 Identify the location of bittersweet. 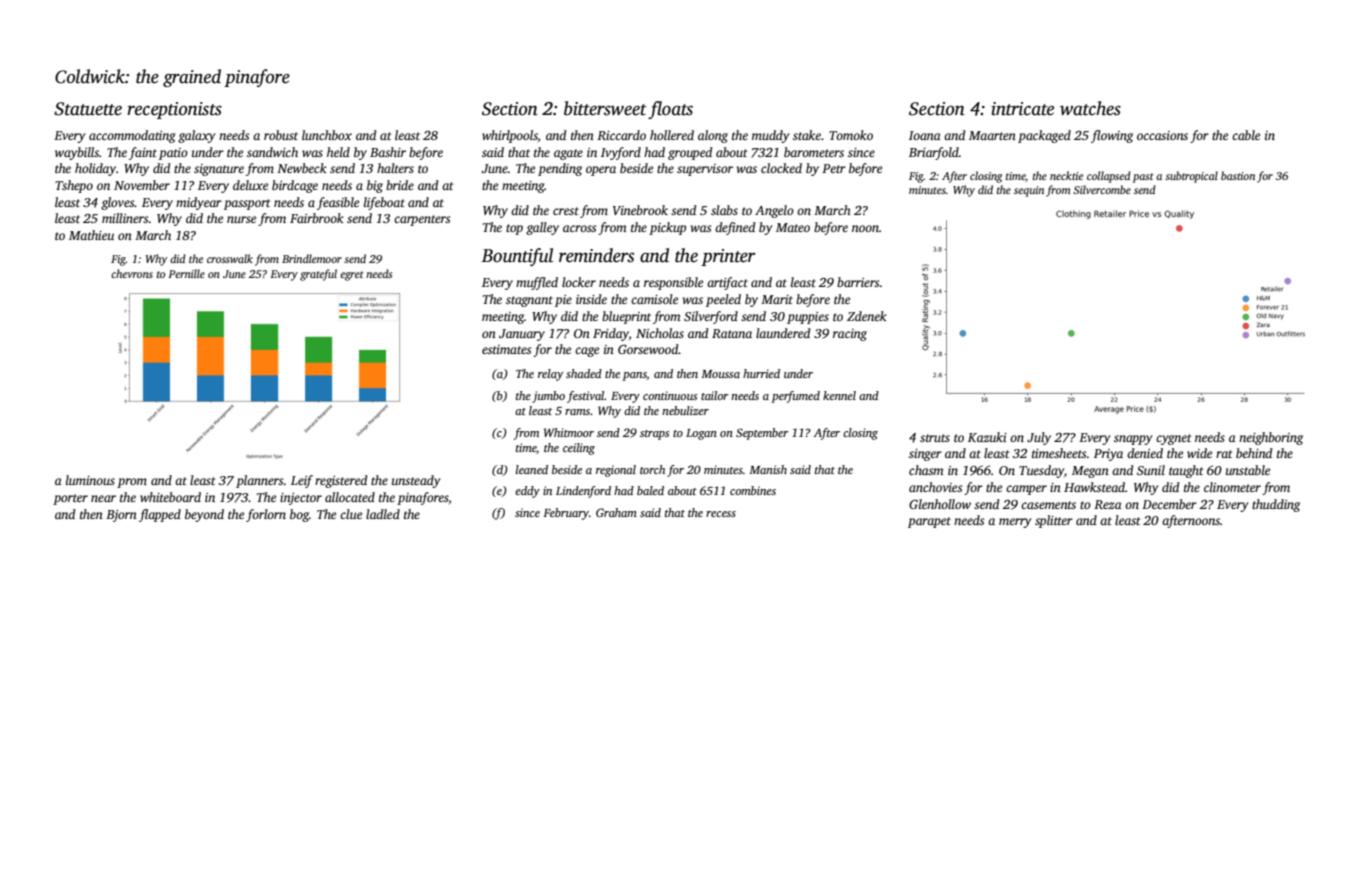
(605, 108).
